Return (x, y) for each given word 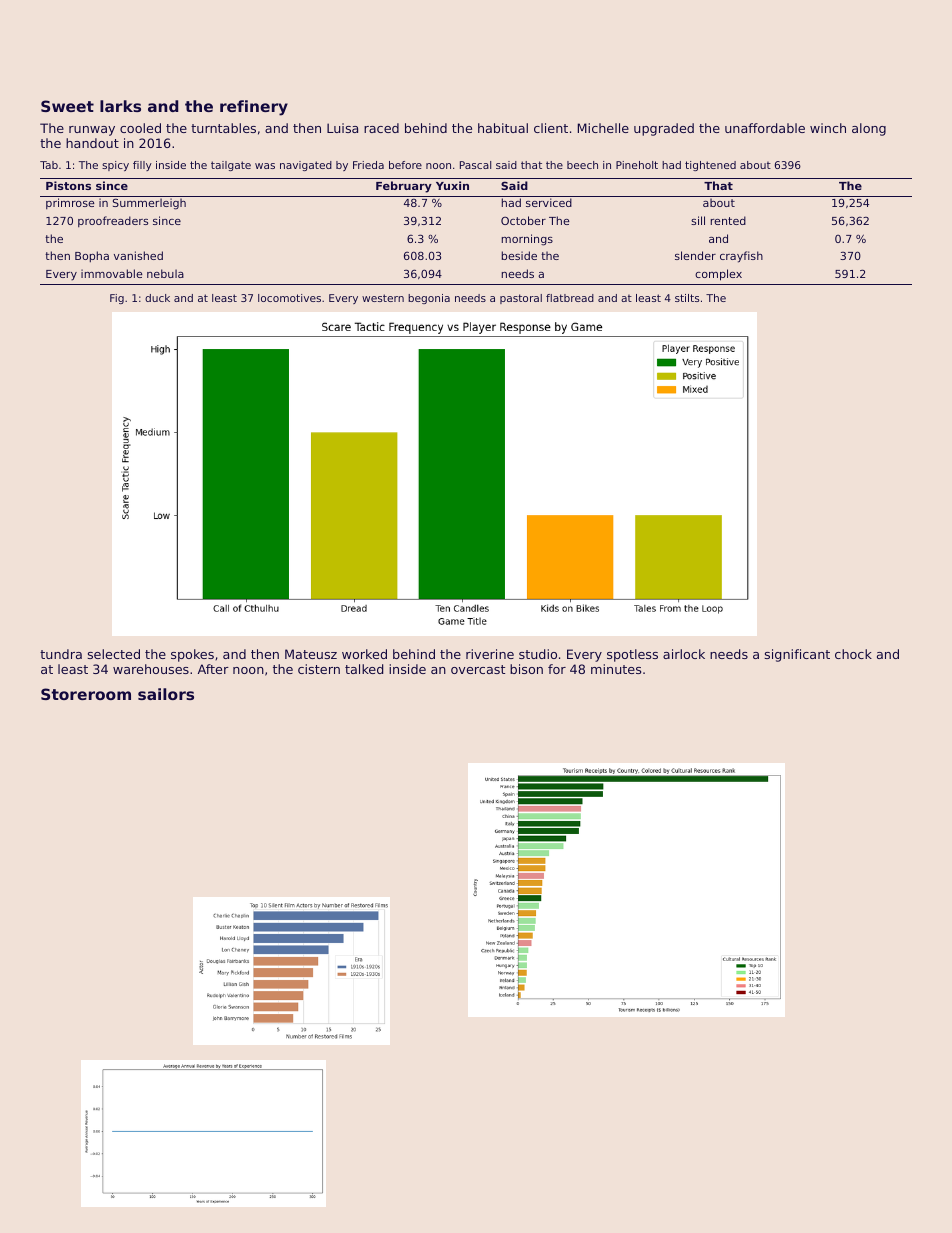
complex (718, 275)
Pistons (68, 185)
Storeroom (86, 694)
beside (519, 255)
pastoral (521, 299)
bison (526, 669)
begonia (429, 299)
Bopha (92, 256)
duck (157, 298)
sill (698, 220)
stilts (687, 298)
